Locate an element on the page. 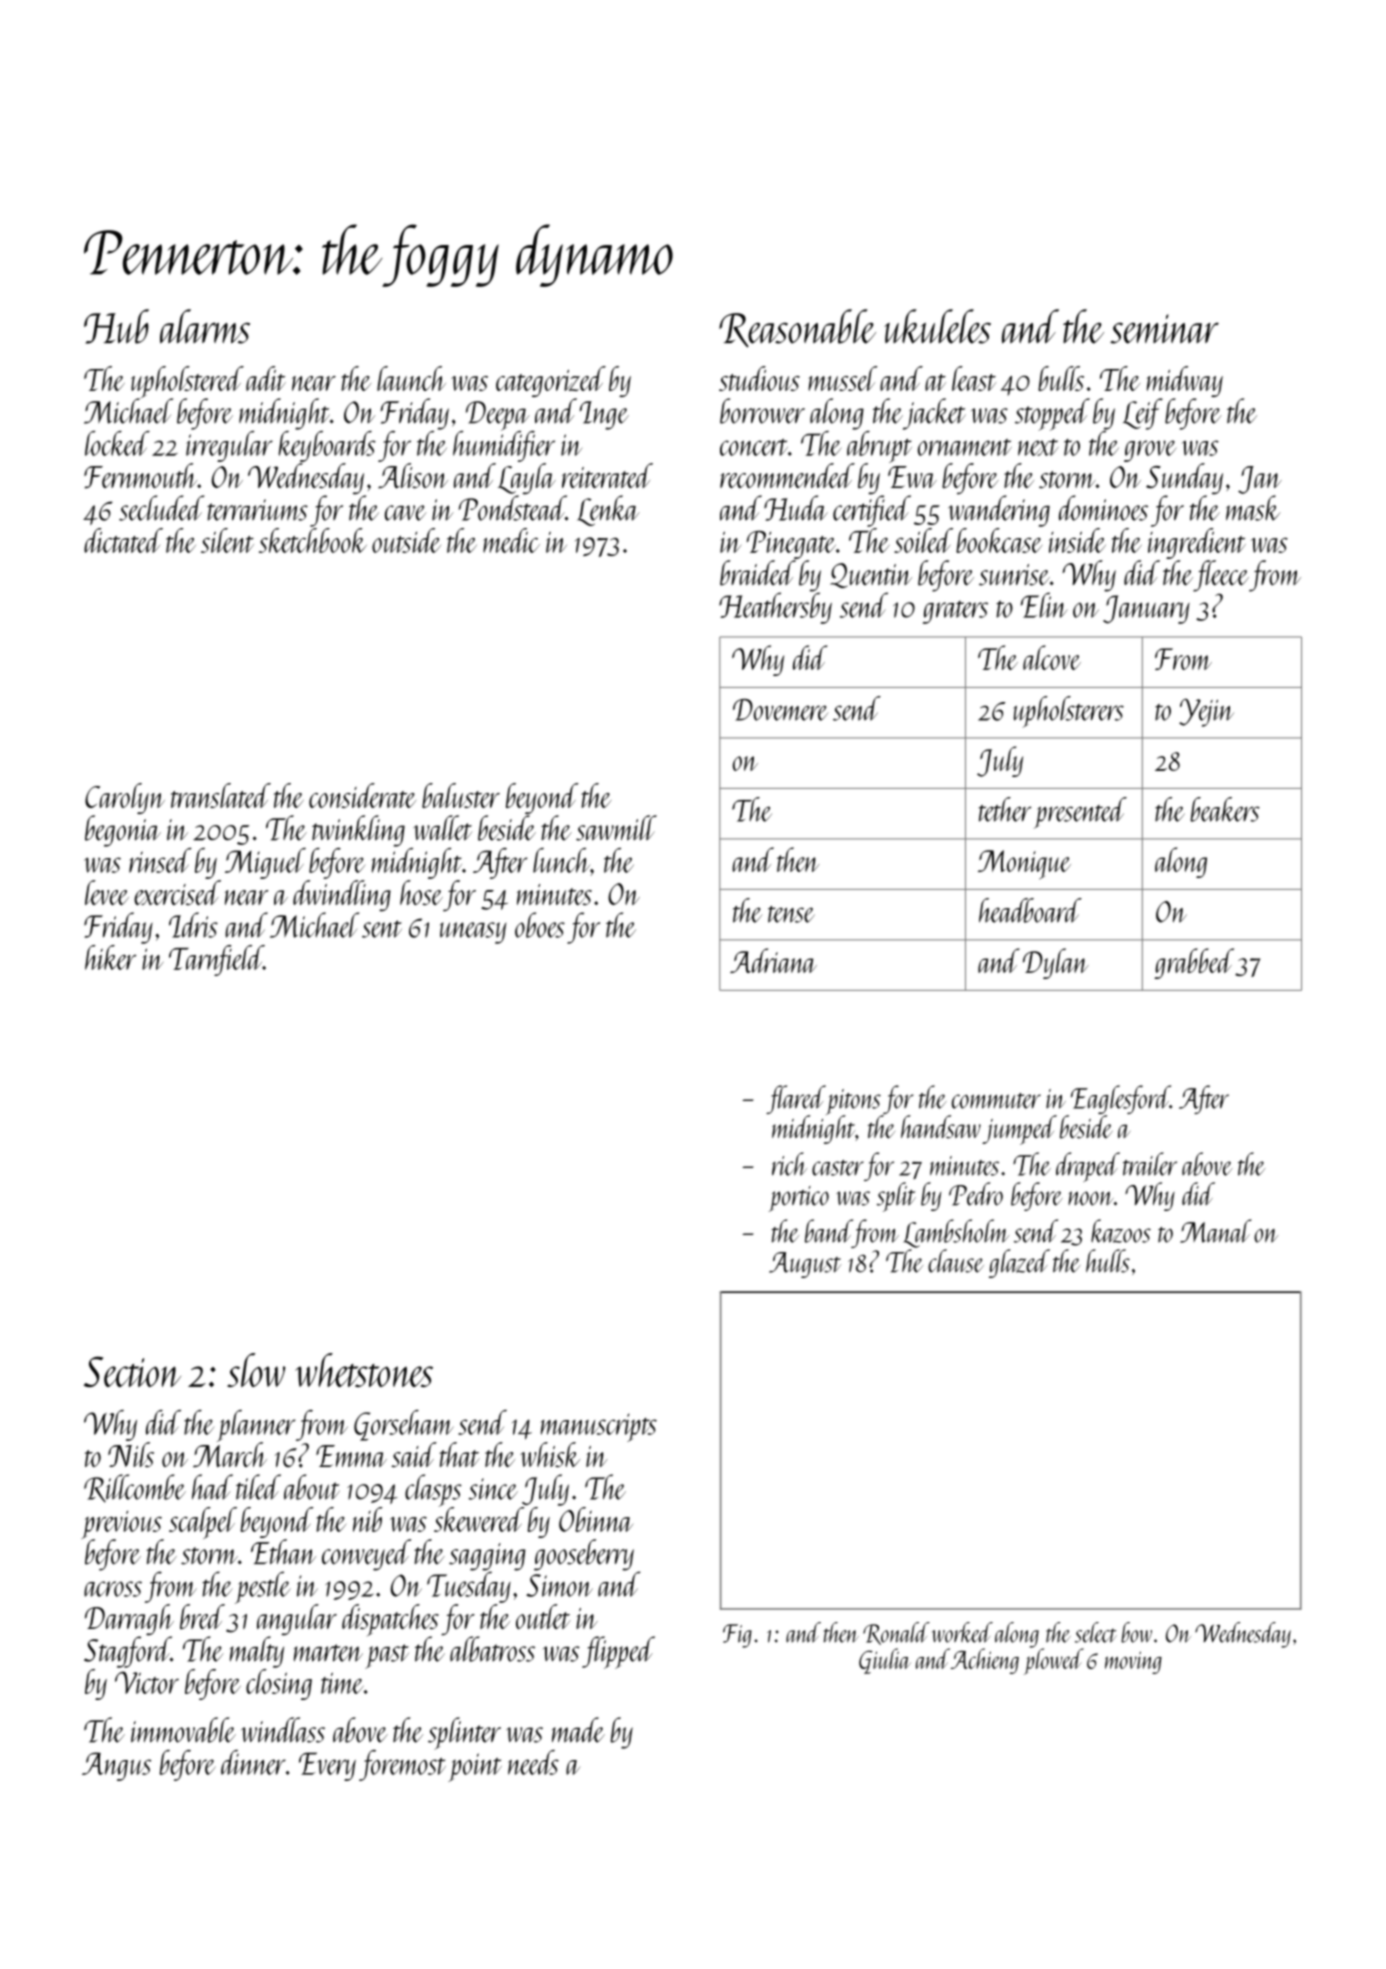 This page has height=1969, width=1386. whetstones is located at coordinates (364, 1370).
